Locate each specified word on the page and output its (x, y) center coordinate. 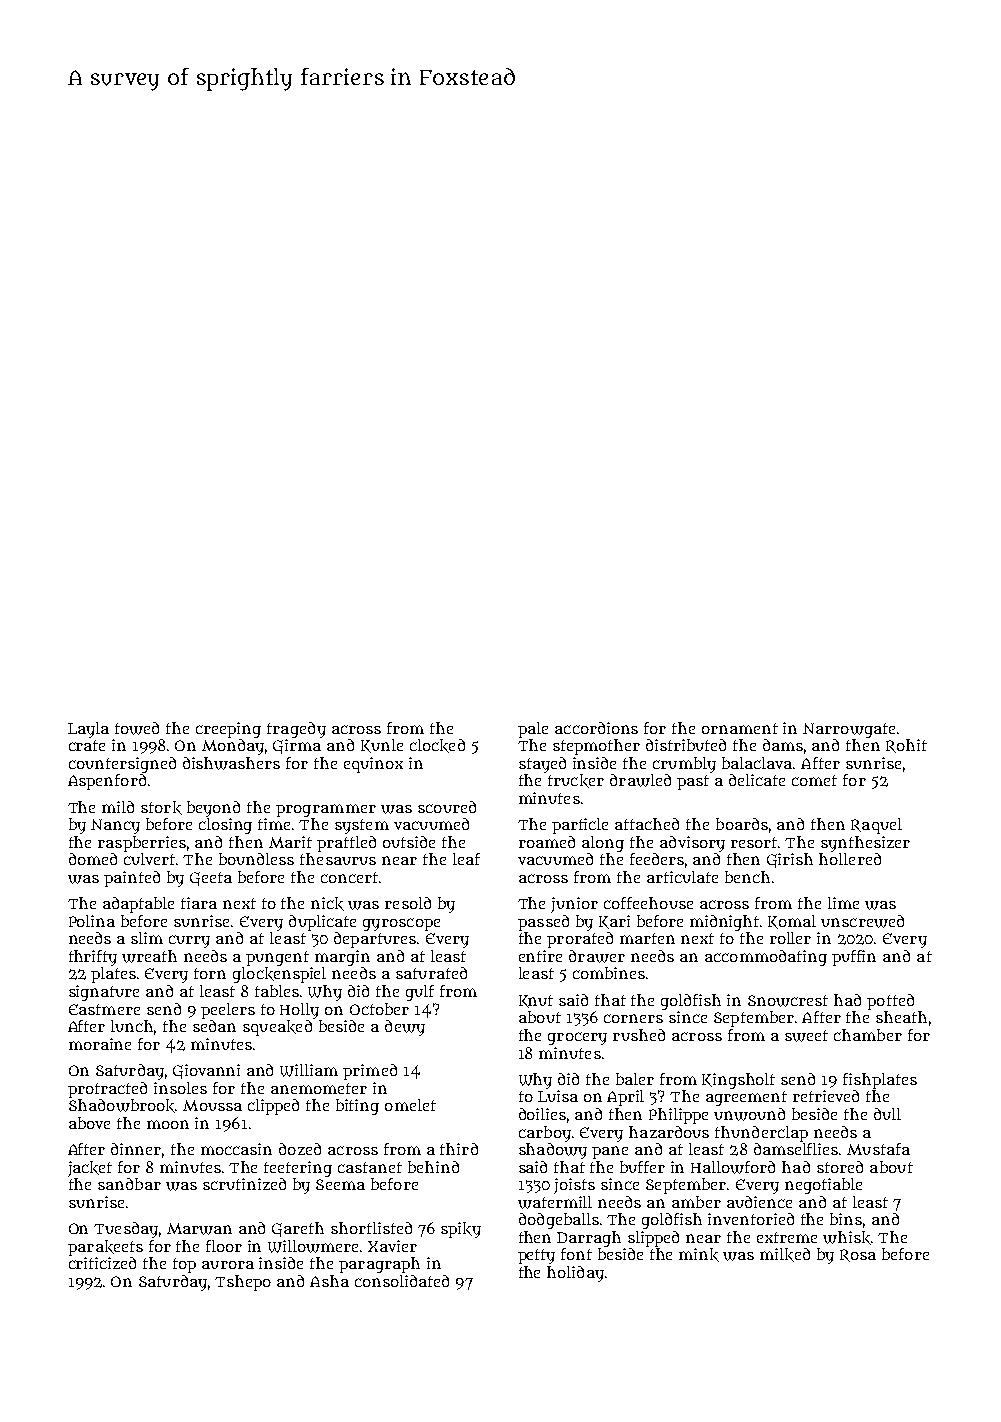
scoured (447, 807)
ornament (740, 728)
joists (574, 1186)
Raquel (876, 826)
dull (887, 1114)
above (89, 1123)
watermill (555, 1202)
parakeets (105, 1248)
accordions (596, 728)
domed (93, 859)
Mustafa (878, 1149)
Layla (88, 730)
